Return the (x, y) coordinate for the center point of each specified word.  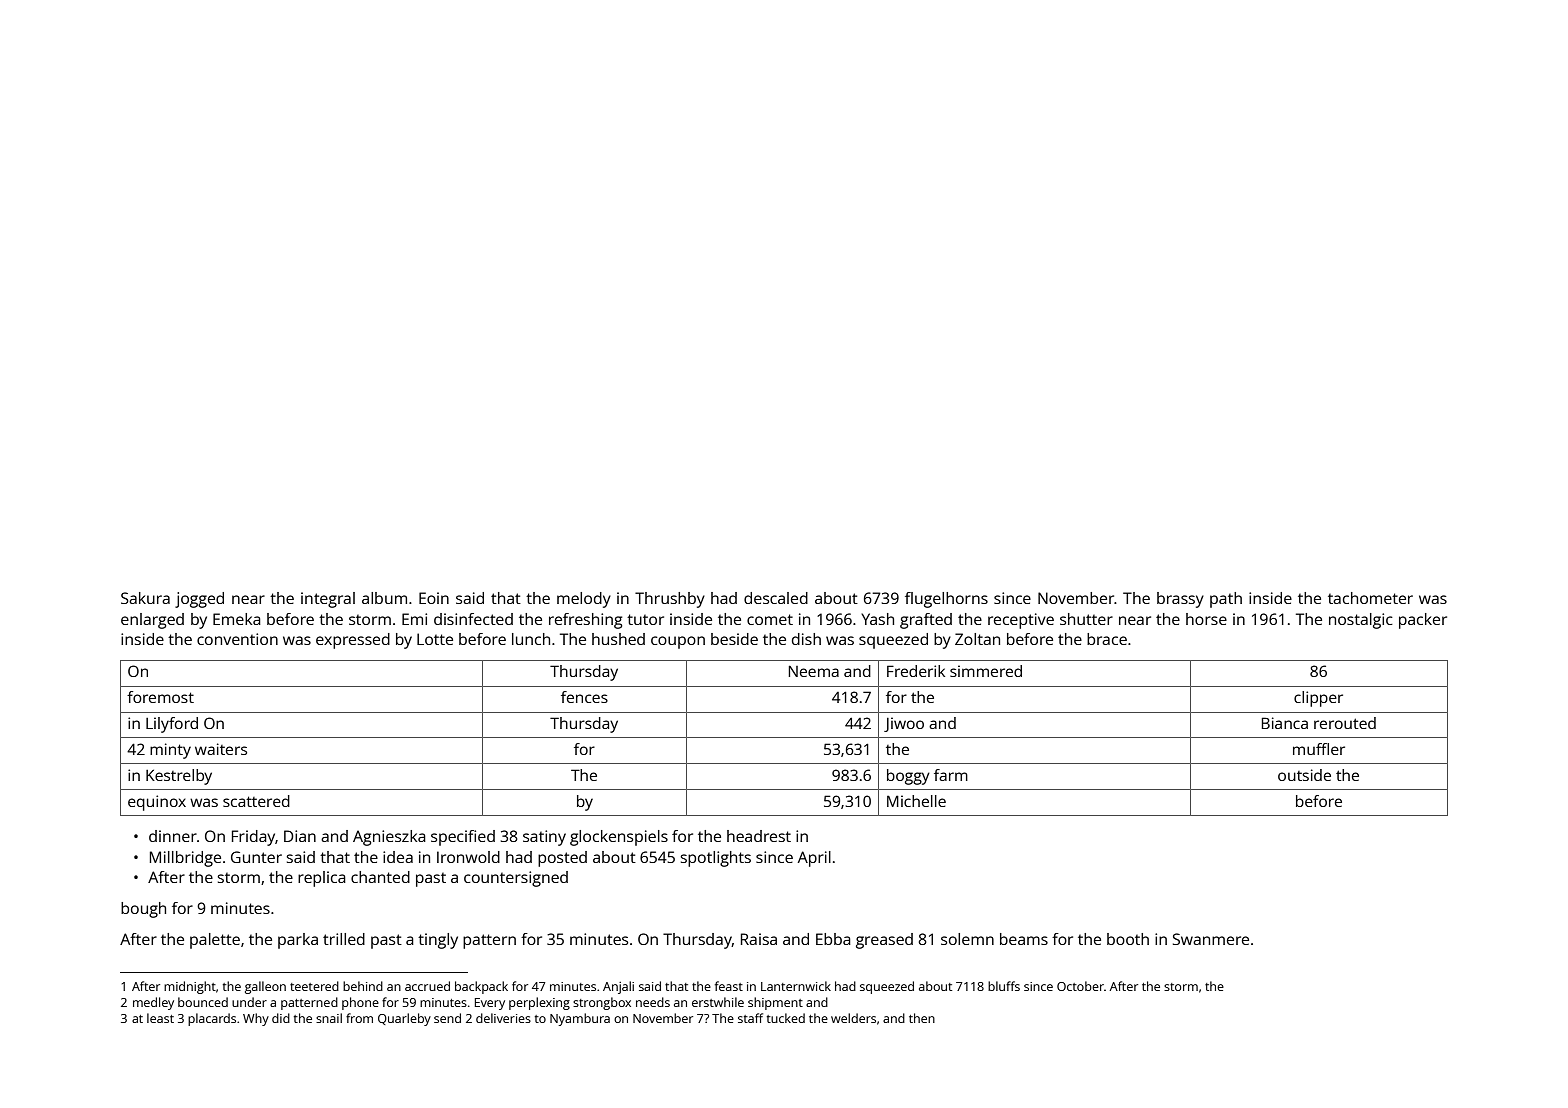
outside (1304, 775)
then (922, 1018)
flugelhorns (946, 600)
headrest (759, 836)
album (384, 598)
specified (463, 838)
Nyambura (580, 1019)
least (160, 1018)
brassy (1180, 600)
